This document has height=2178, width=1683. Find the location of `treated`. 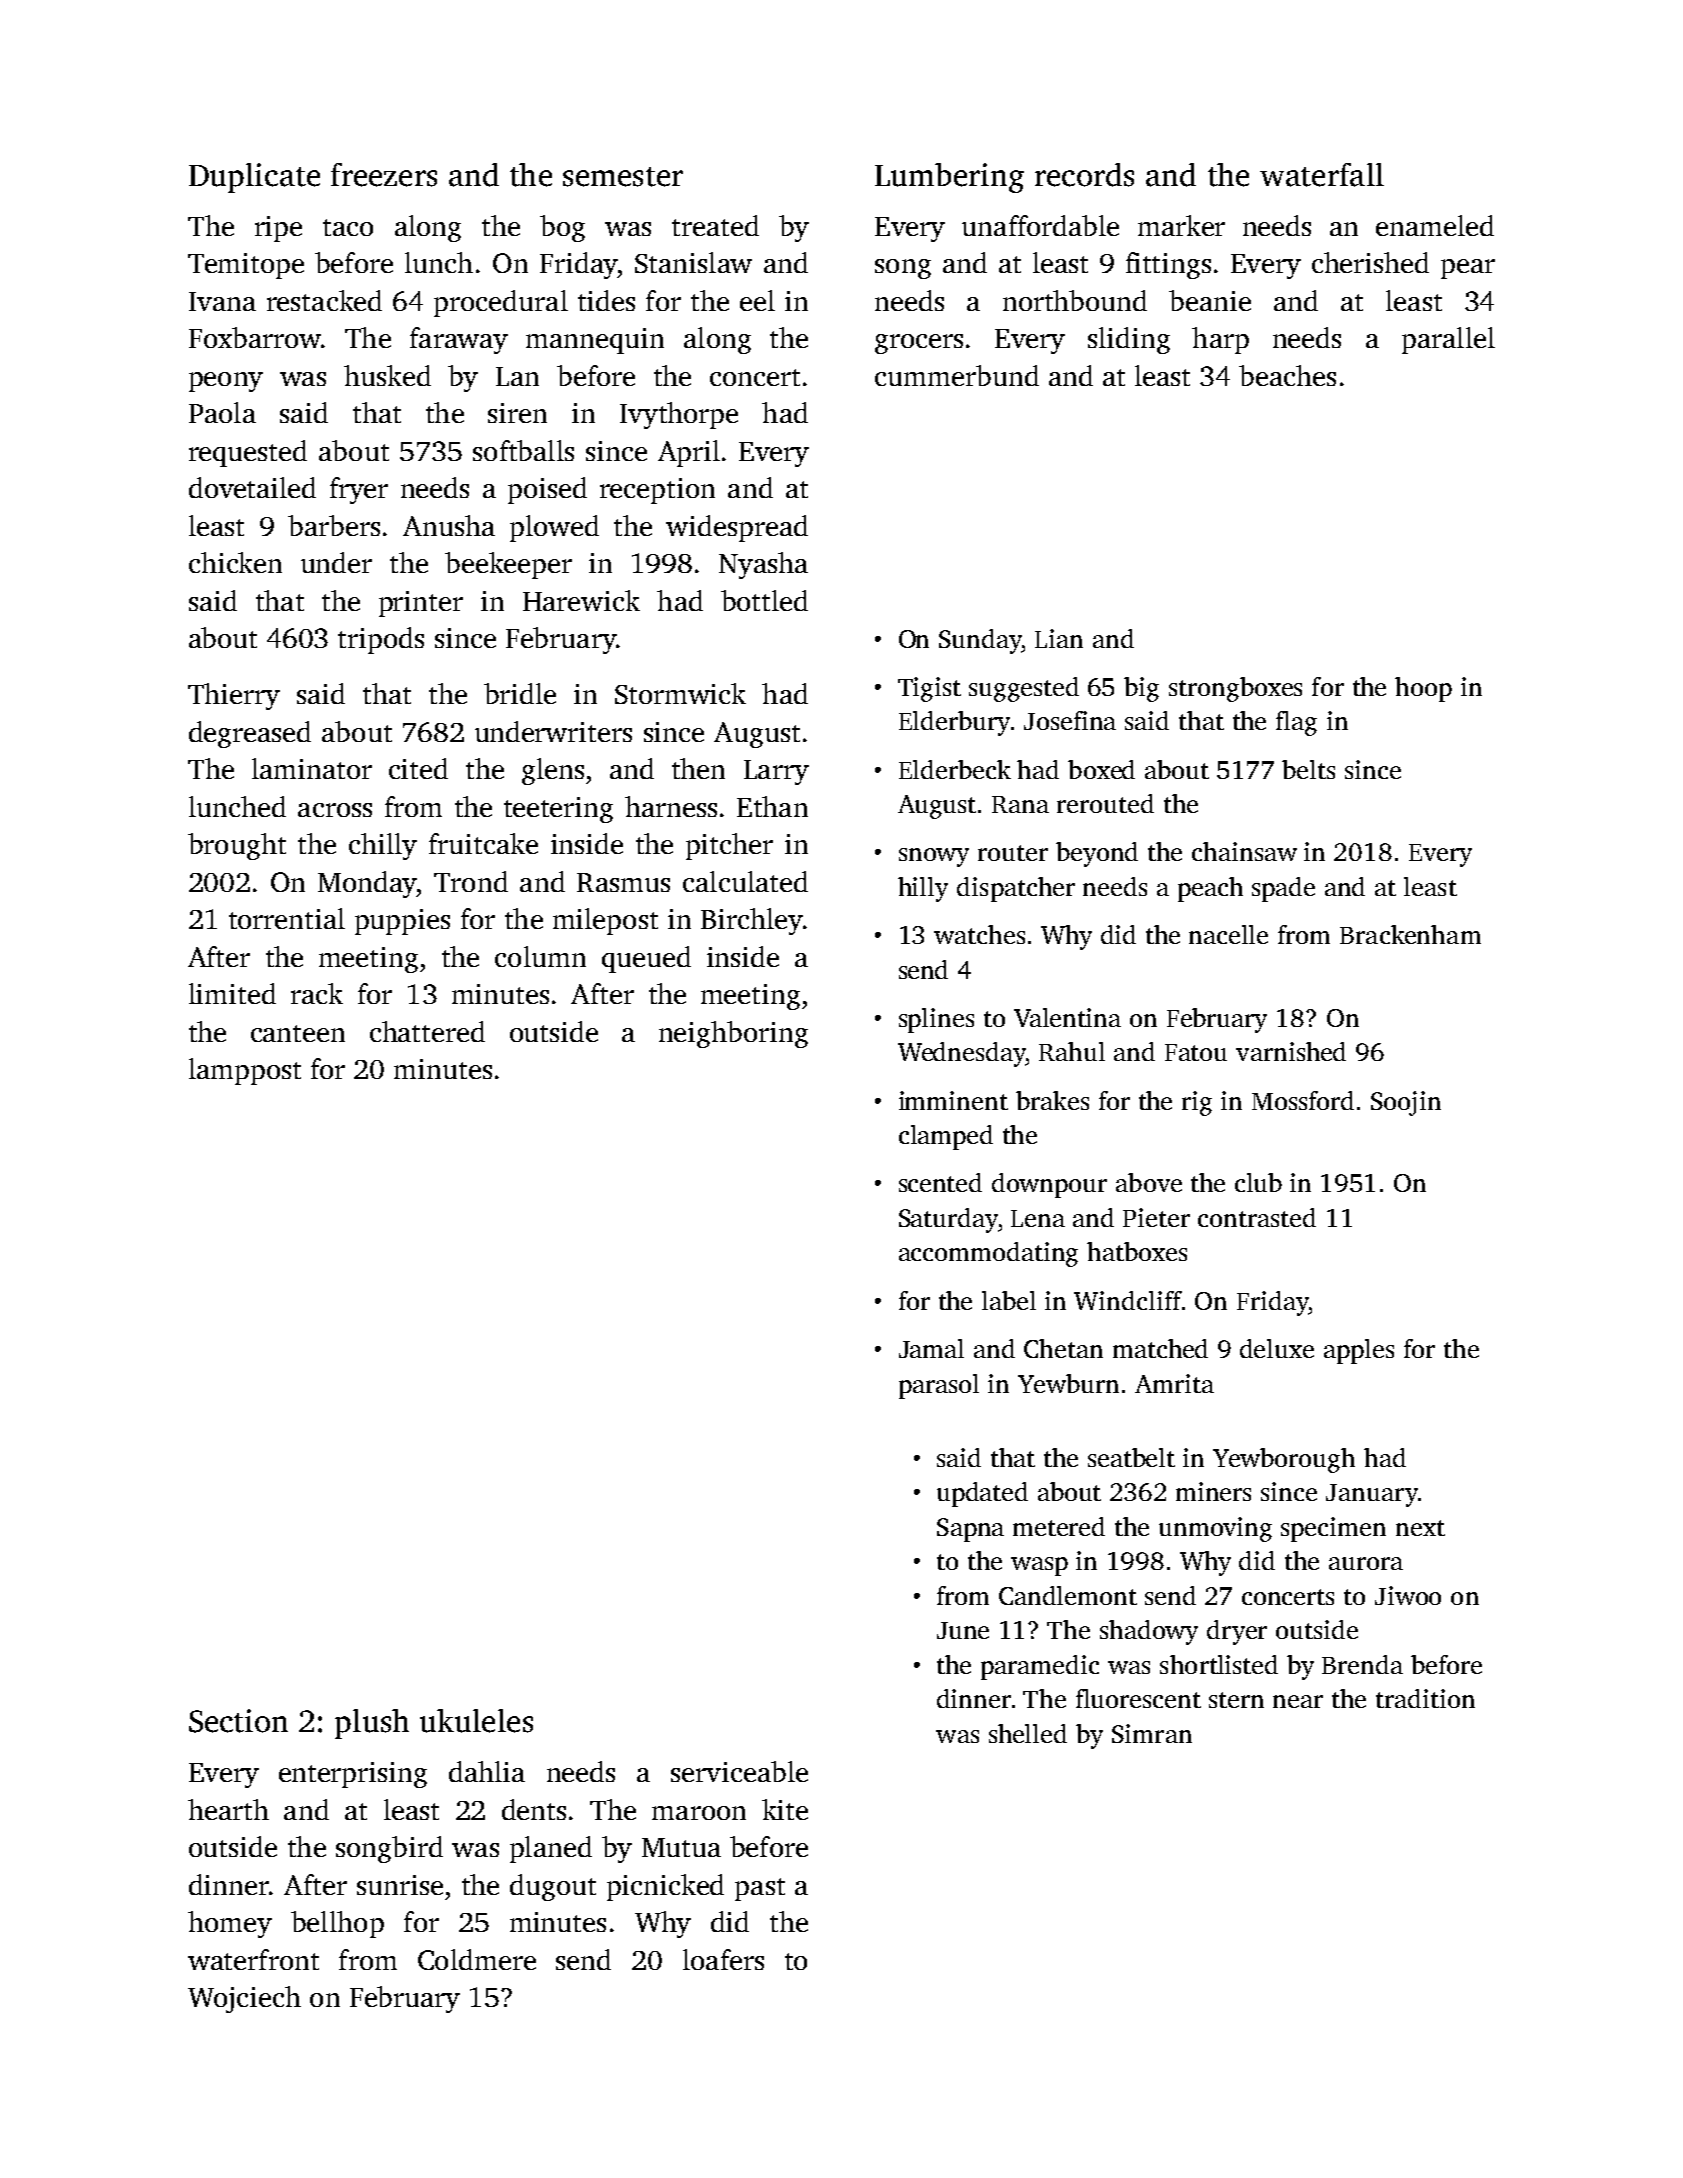

treated is located at coordinates (715, 225).
